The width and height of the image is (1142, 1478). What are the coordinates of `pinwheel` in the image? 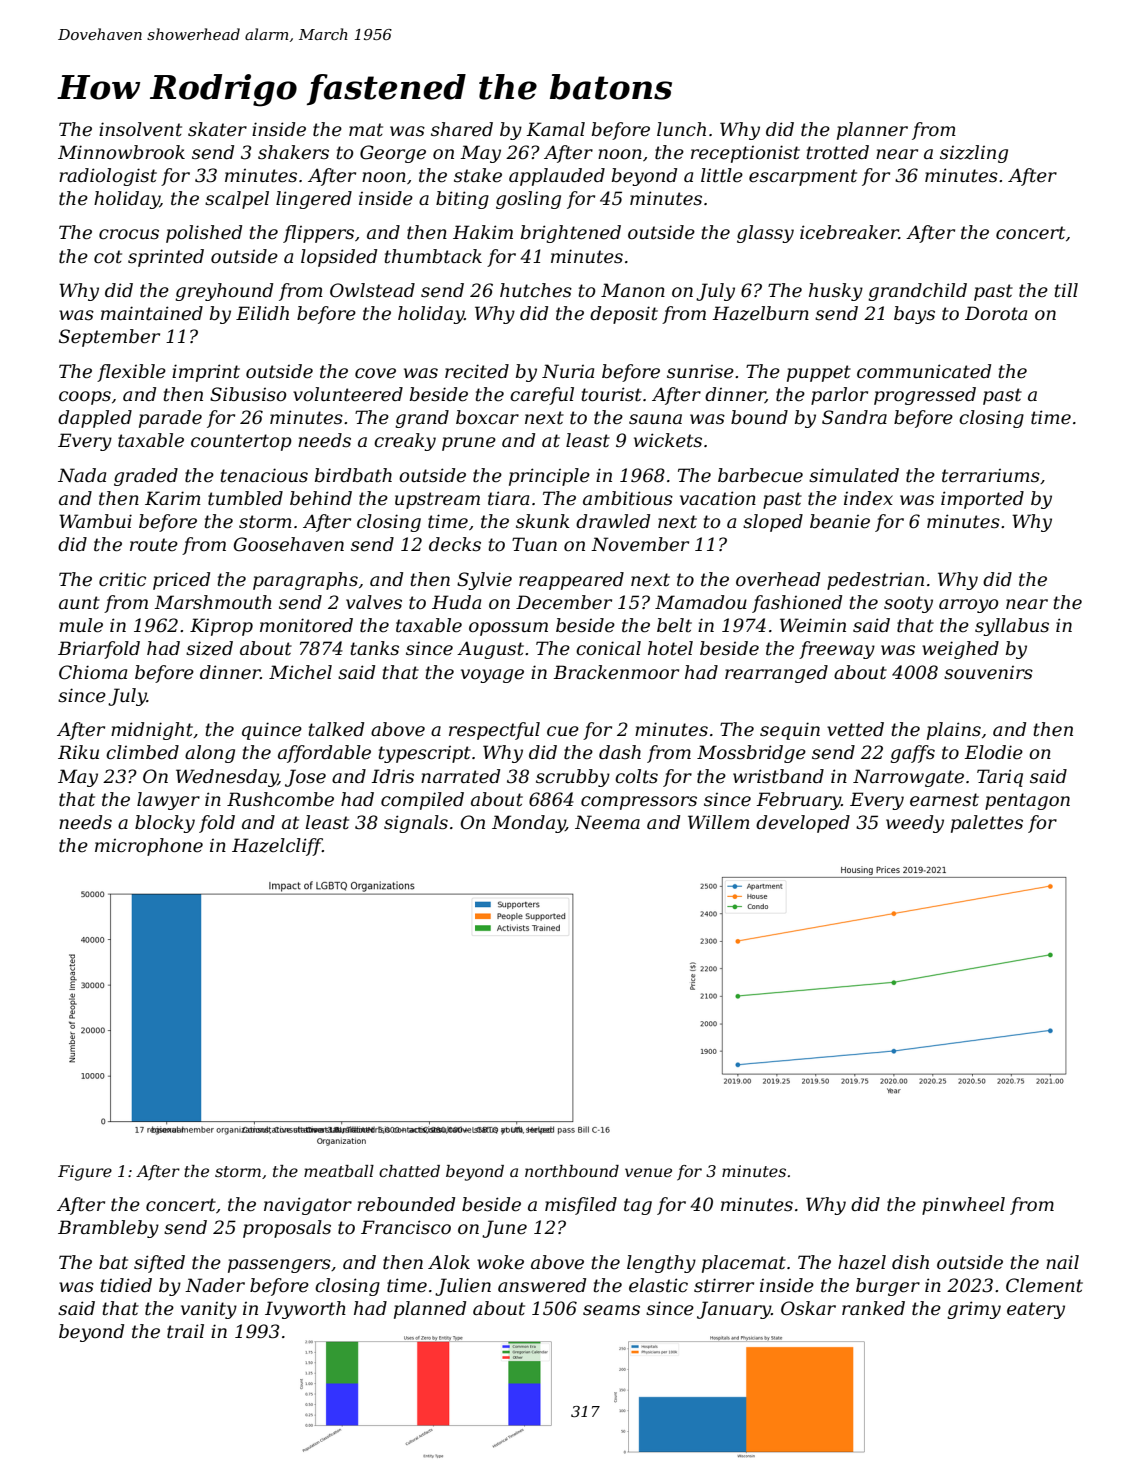 It's located at (963, 1206).
